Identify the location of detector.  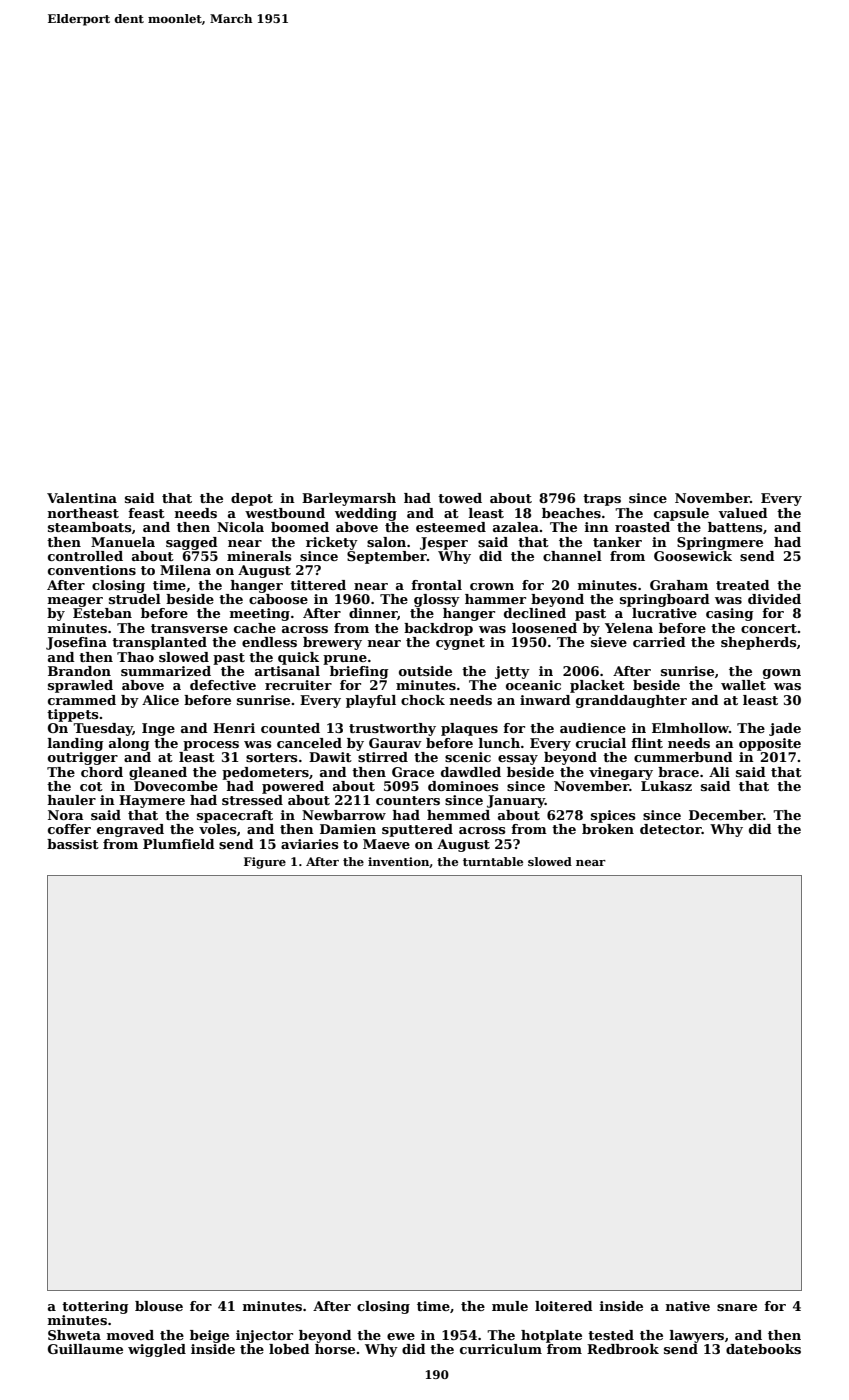
(671, 829).
